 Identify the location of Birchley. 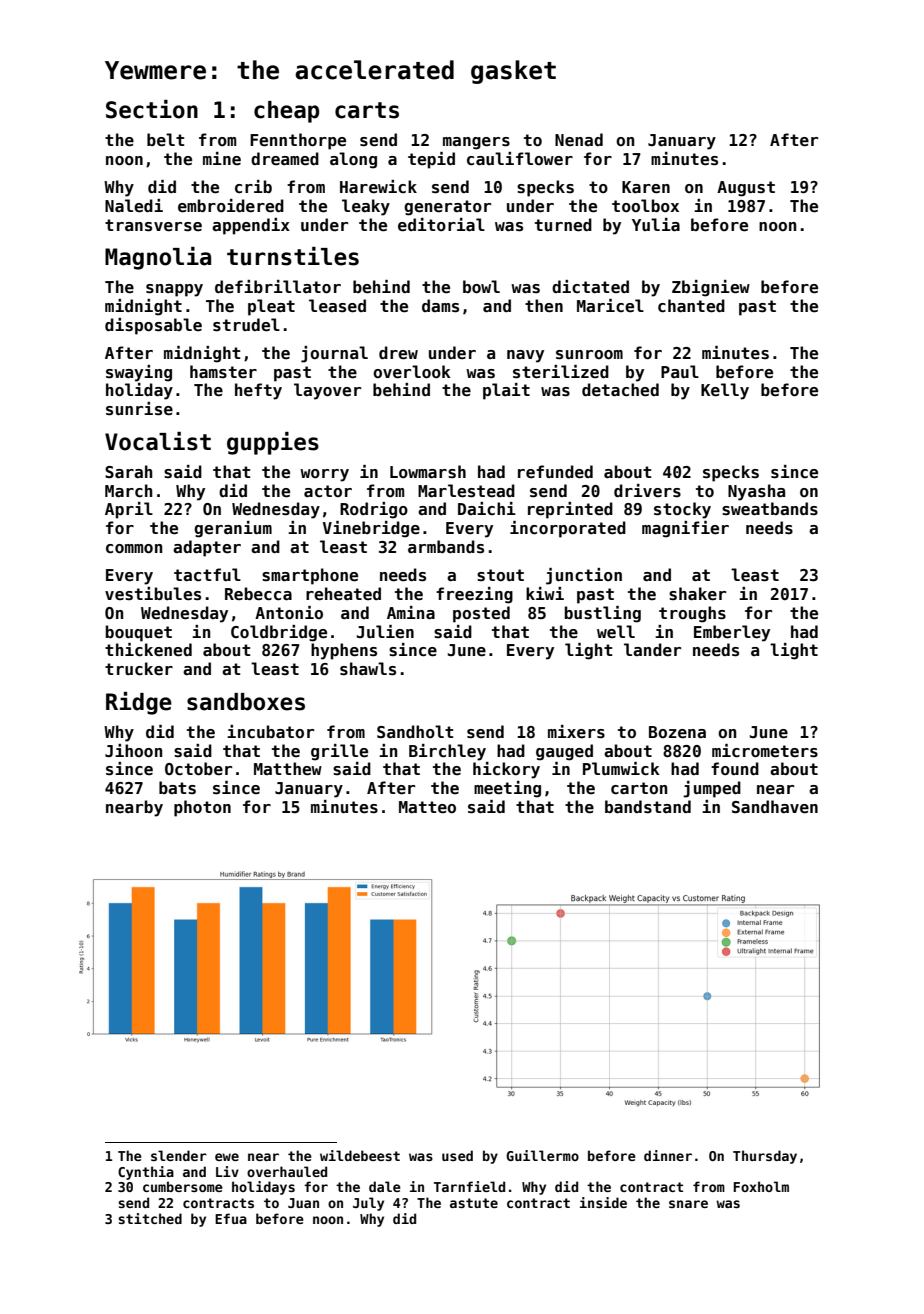
(447, 752).
